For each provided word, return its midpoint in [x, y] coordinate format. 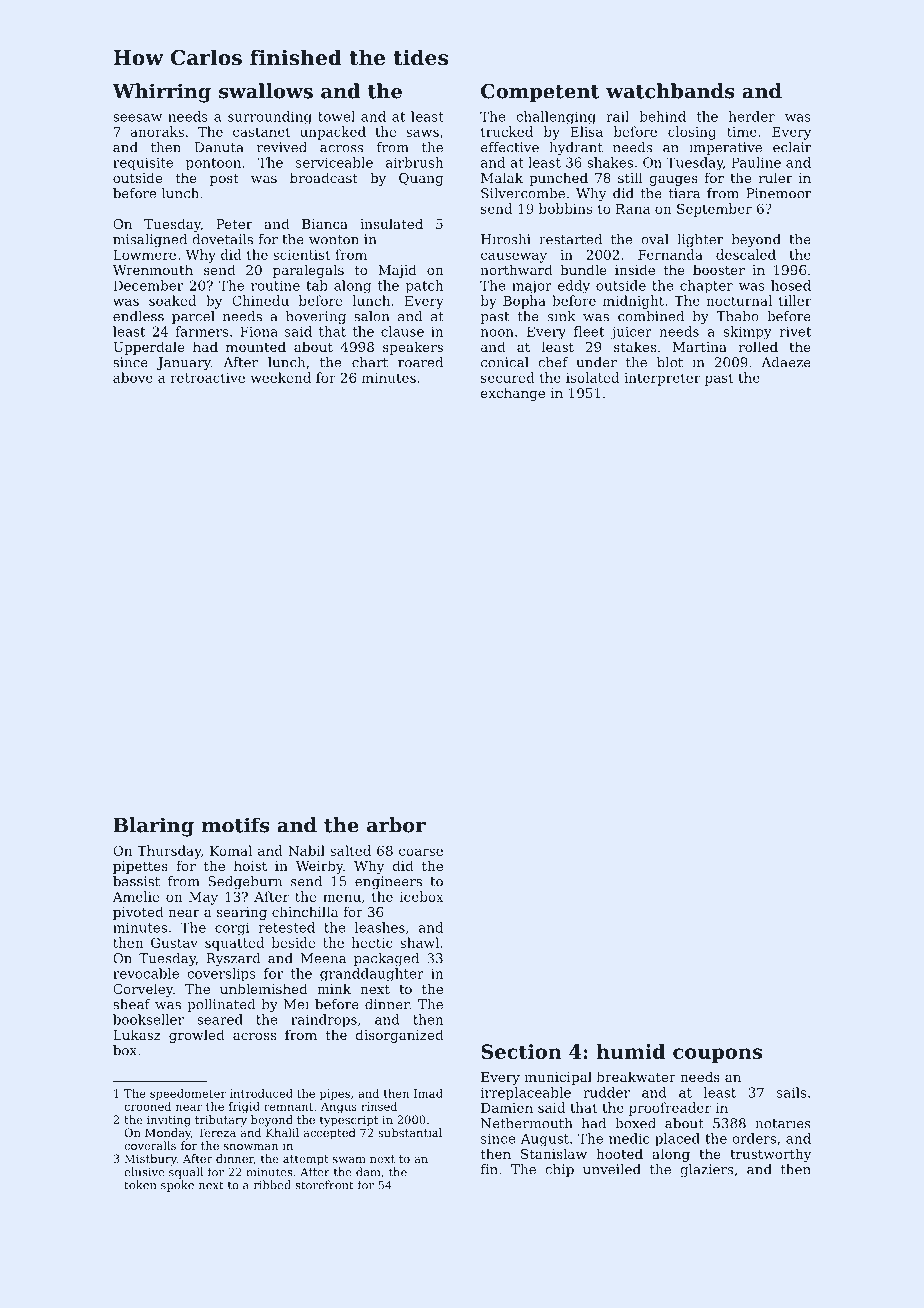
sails [791, 1092]
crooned [147, 1106]
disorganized [399, 1036]
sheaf [132, 1004]
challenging [556, 118]
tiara [684, 193]
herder [752, 116]
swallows [266, 91]
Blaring [153, 827]
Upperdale [149, 348]
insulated [391, 223]
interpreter [662, 379]
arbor [396, 825]
